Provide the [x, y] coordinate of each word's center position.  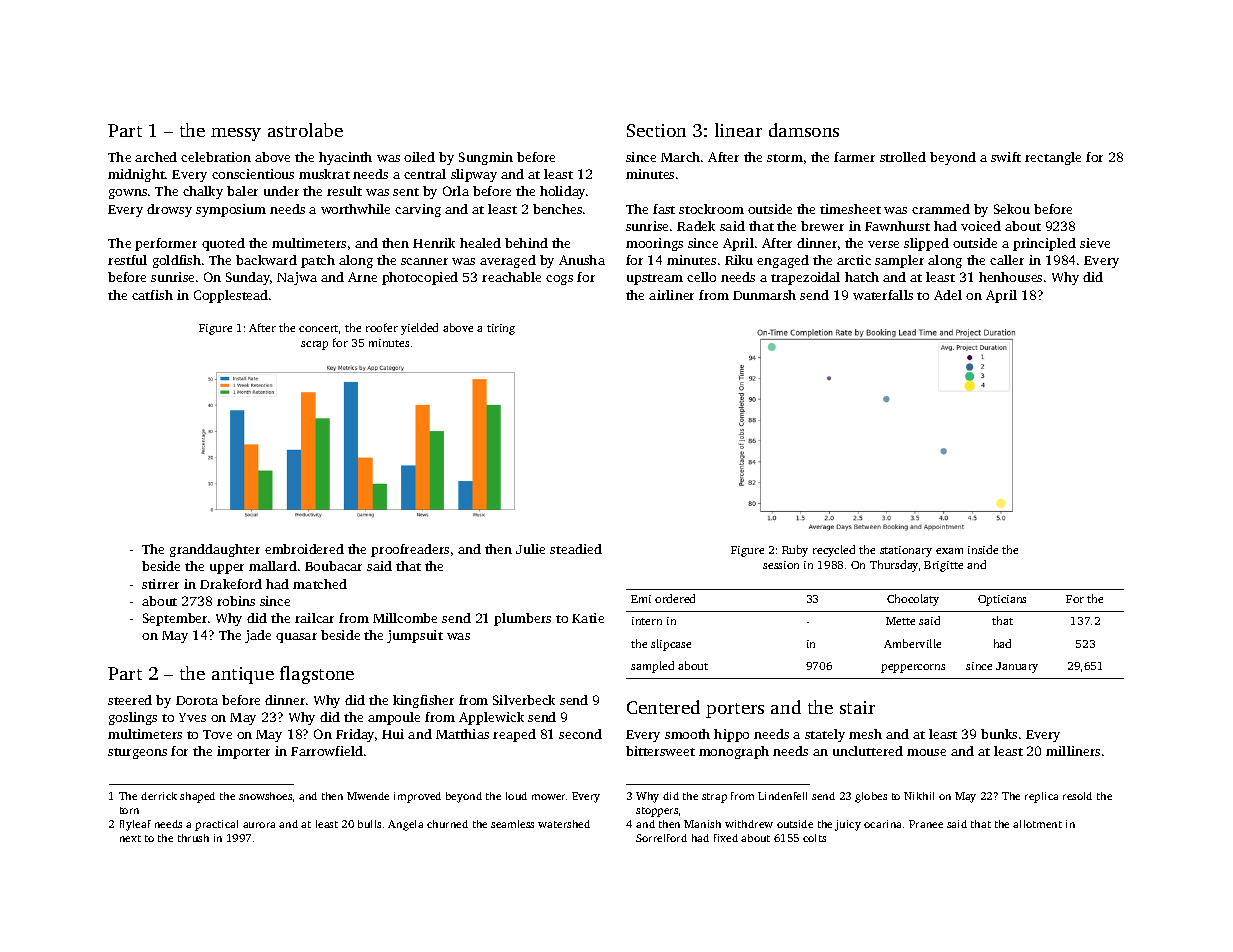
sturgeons [137, 753]
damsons [804, 130]
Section [656, 130]
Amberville [912, 643]
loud [516, 796]
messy [236, 134]
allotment [1037, 824]
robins [236, 601]
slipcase [671, 645]
